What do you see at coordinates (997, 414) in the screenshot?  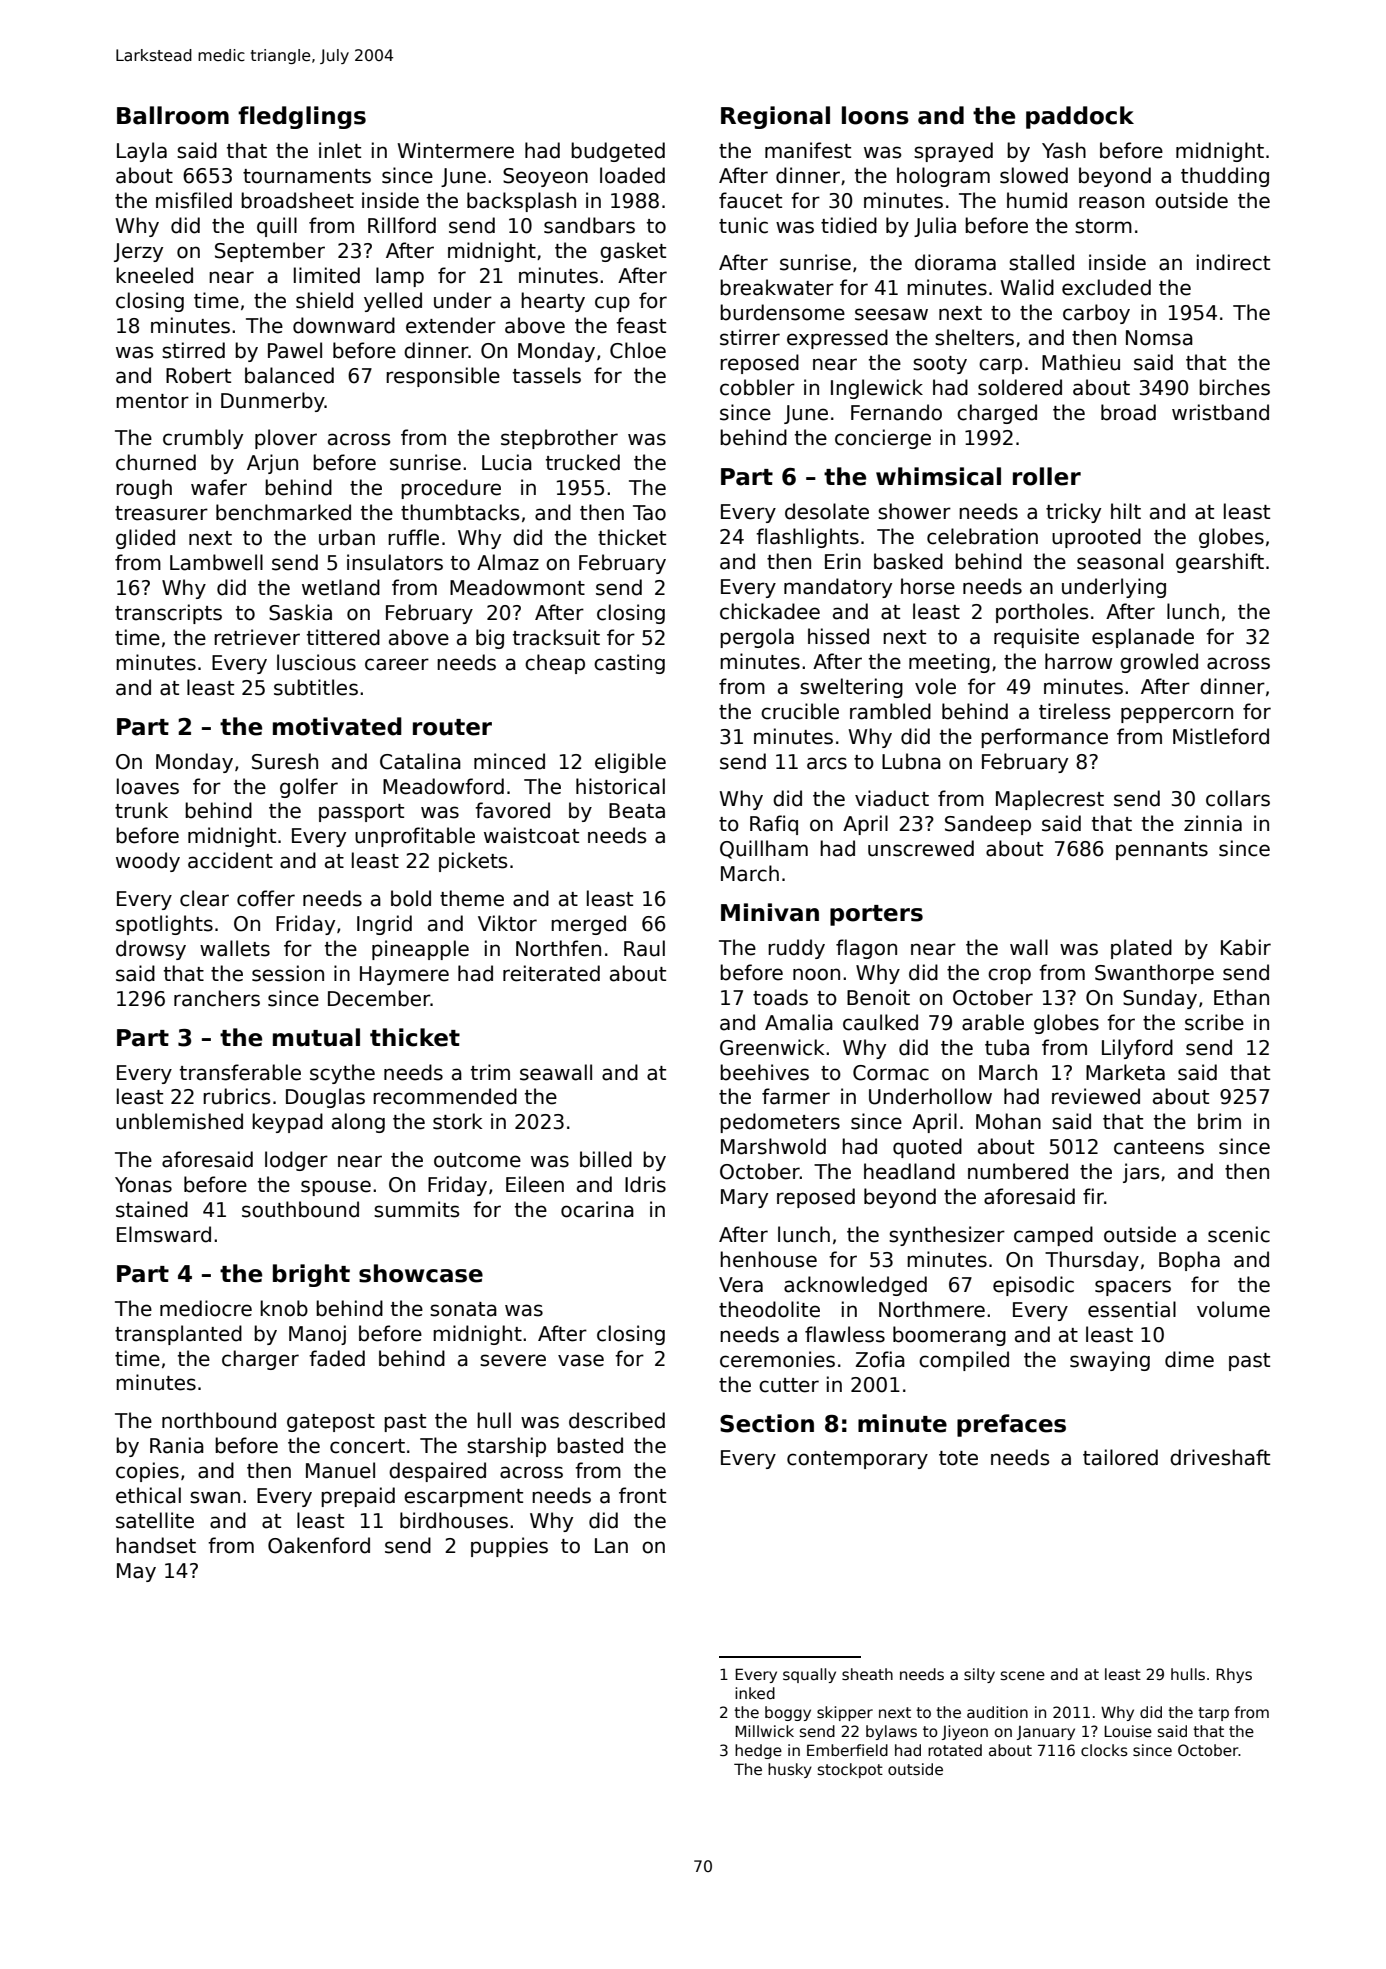 I see `charged` at bounding box center [997, 414].
